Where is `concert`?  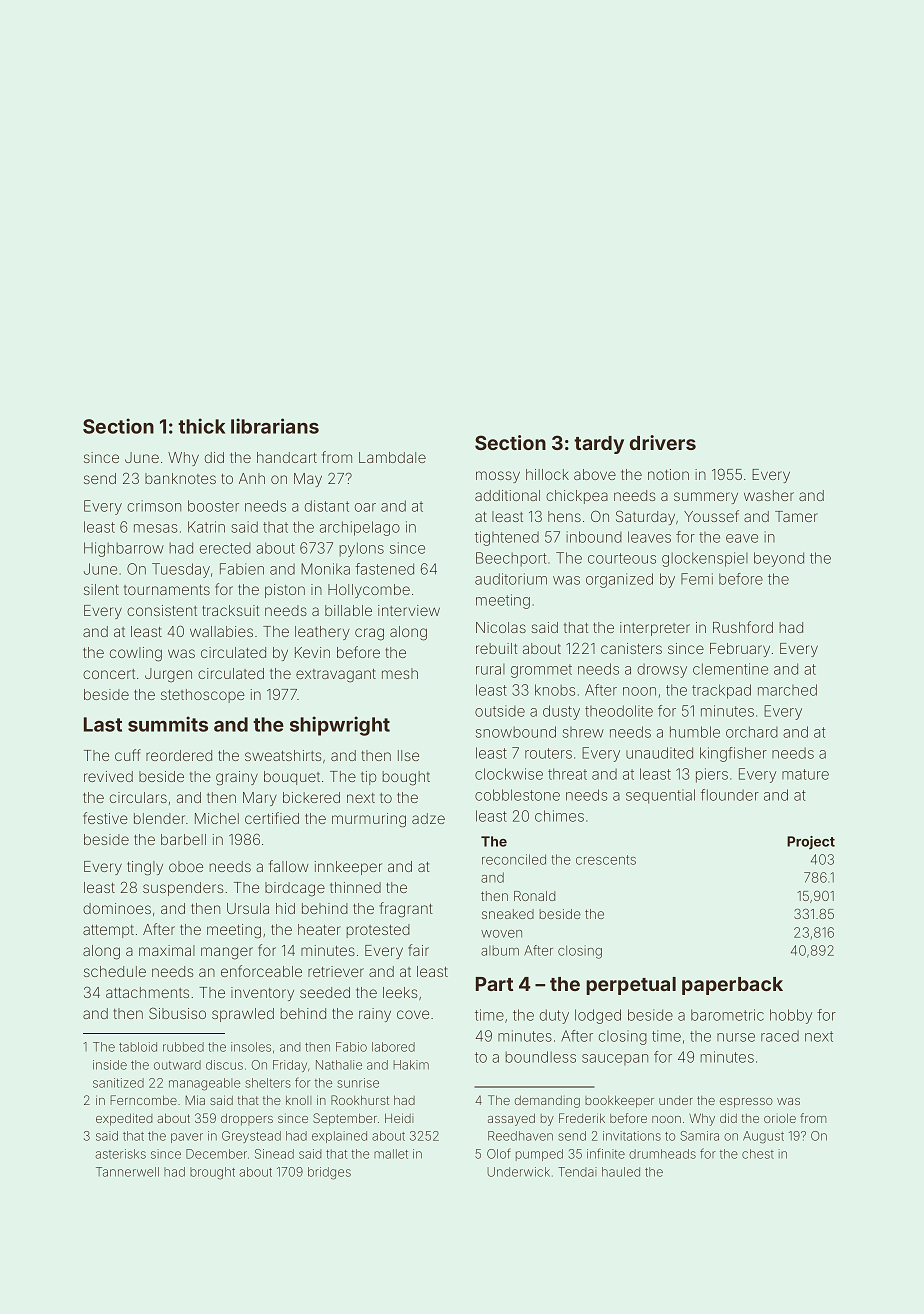 concert is located at coordinates (109, 674).
